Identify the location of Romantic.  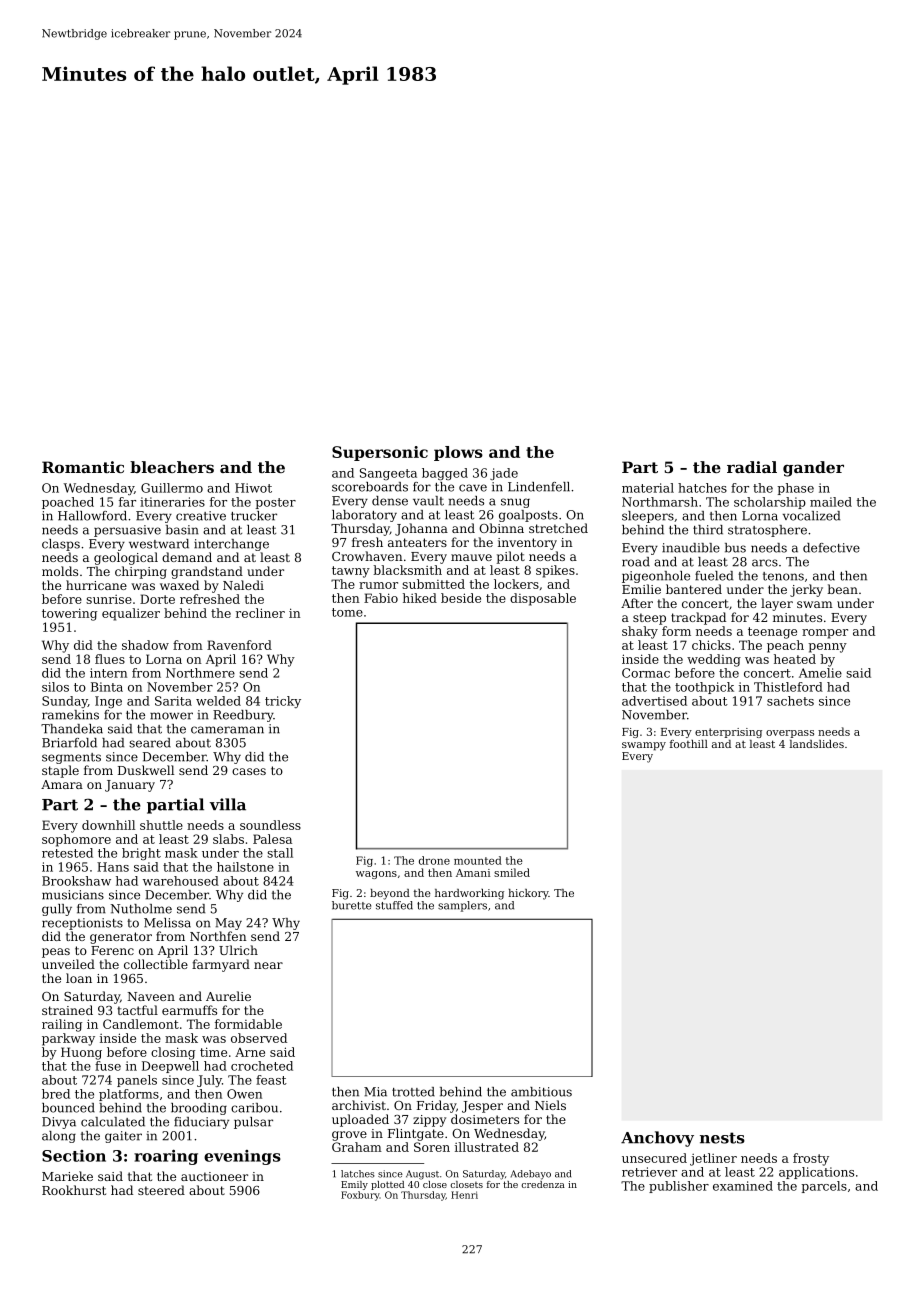
(83, 467).
